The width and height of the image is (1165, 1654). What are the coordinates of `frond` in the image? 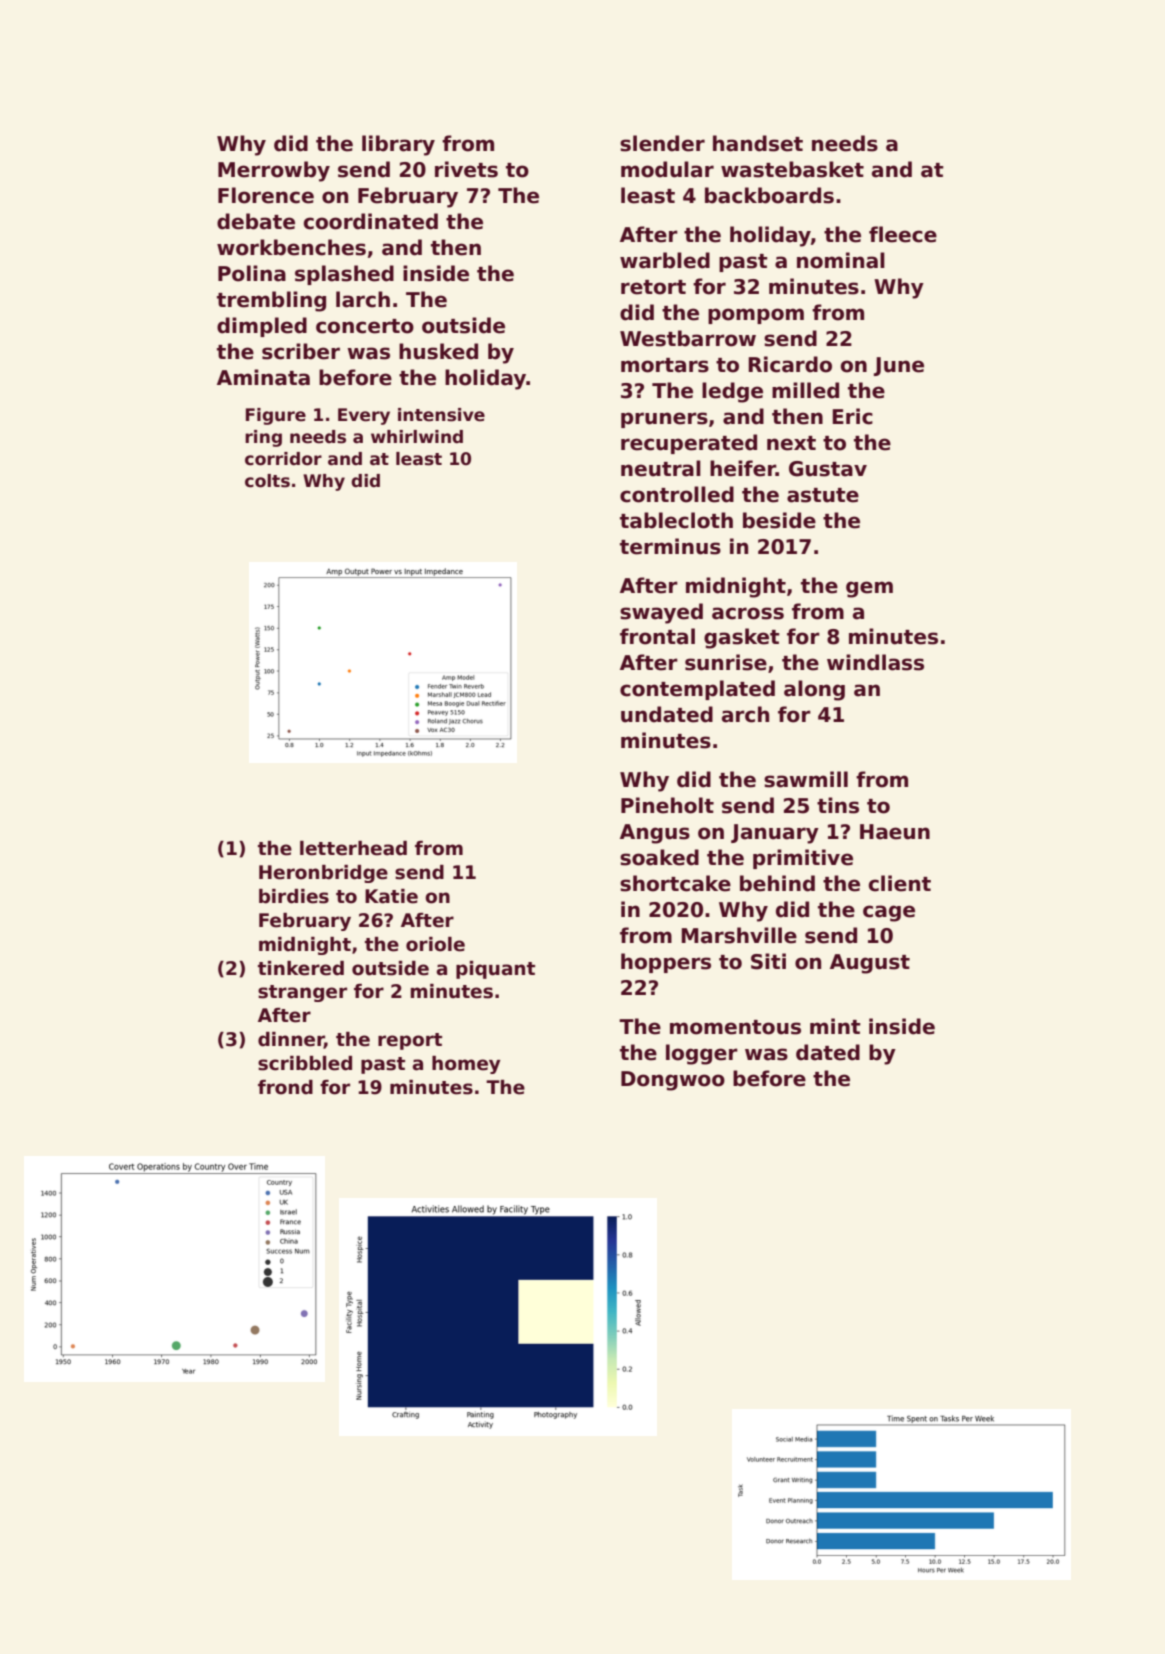 It's located at (285, 1087).
